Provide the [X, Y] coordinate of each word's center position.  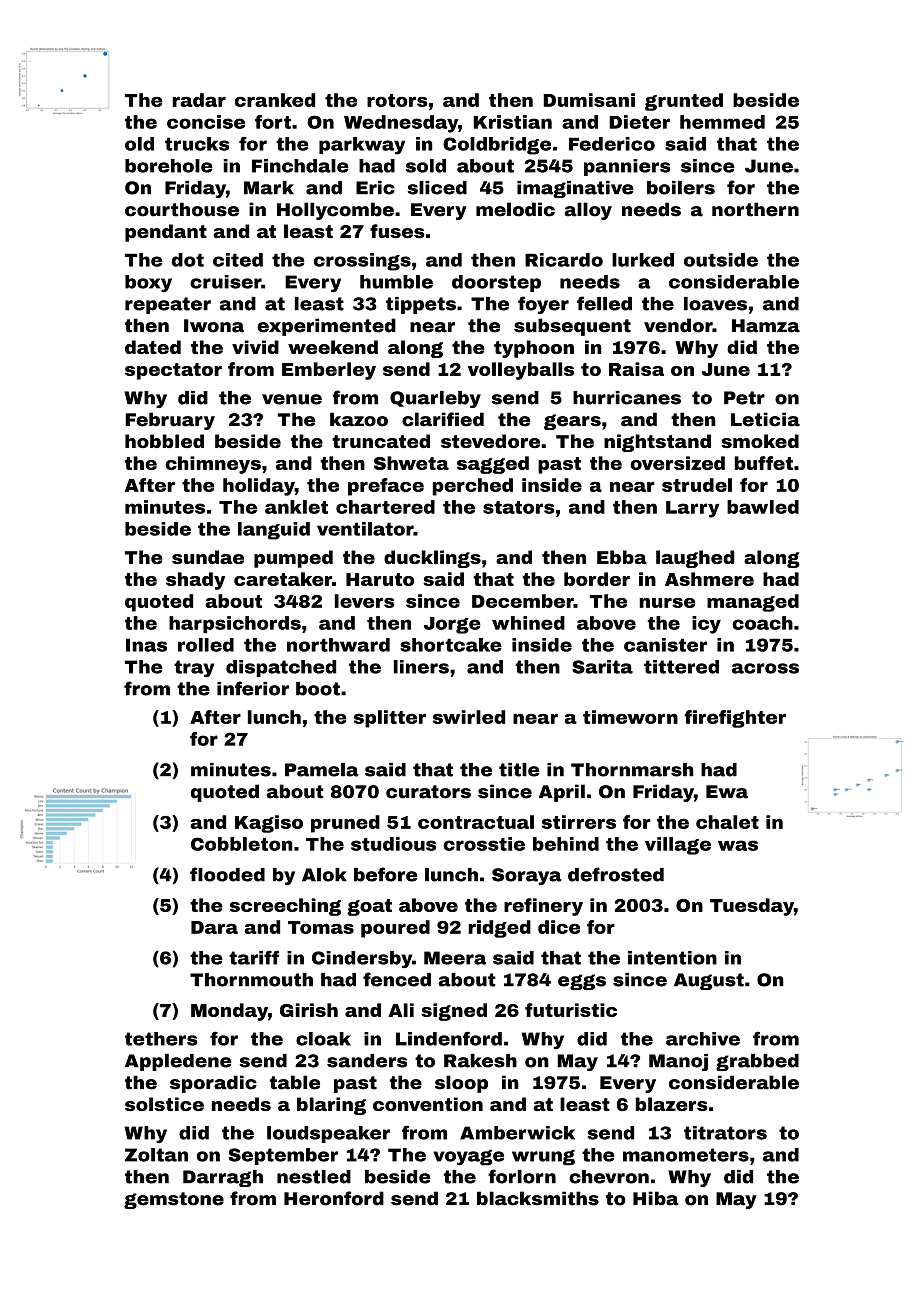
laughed [695, 559]
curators [428, 792]
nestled [314, 1177]
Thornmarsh [632, 770]
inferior [253, 688]
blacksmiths [538, 1198]
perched [473, 487]
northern [755, 209]
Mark [269, 188]
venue [292, 399]
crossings [362, 262]
